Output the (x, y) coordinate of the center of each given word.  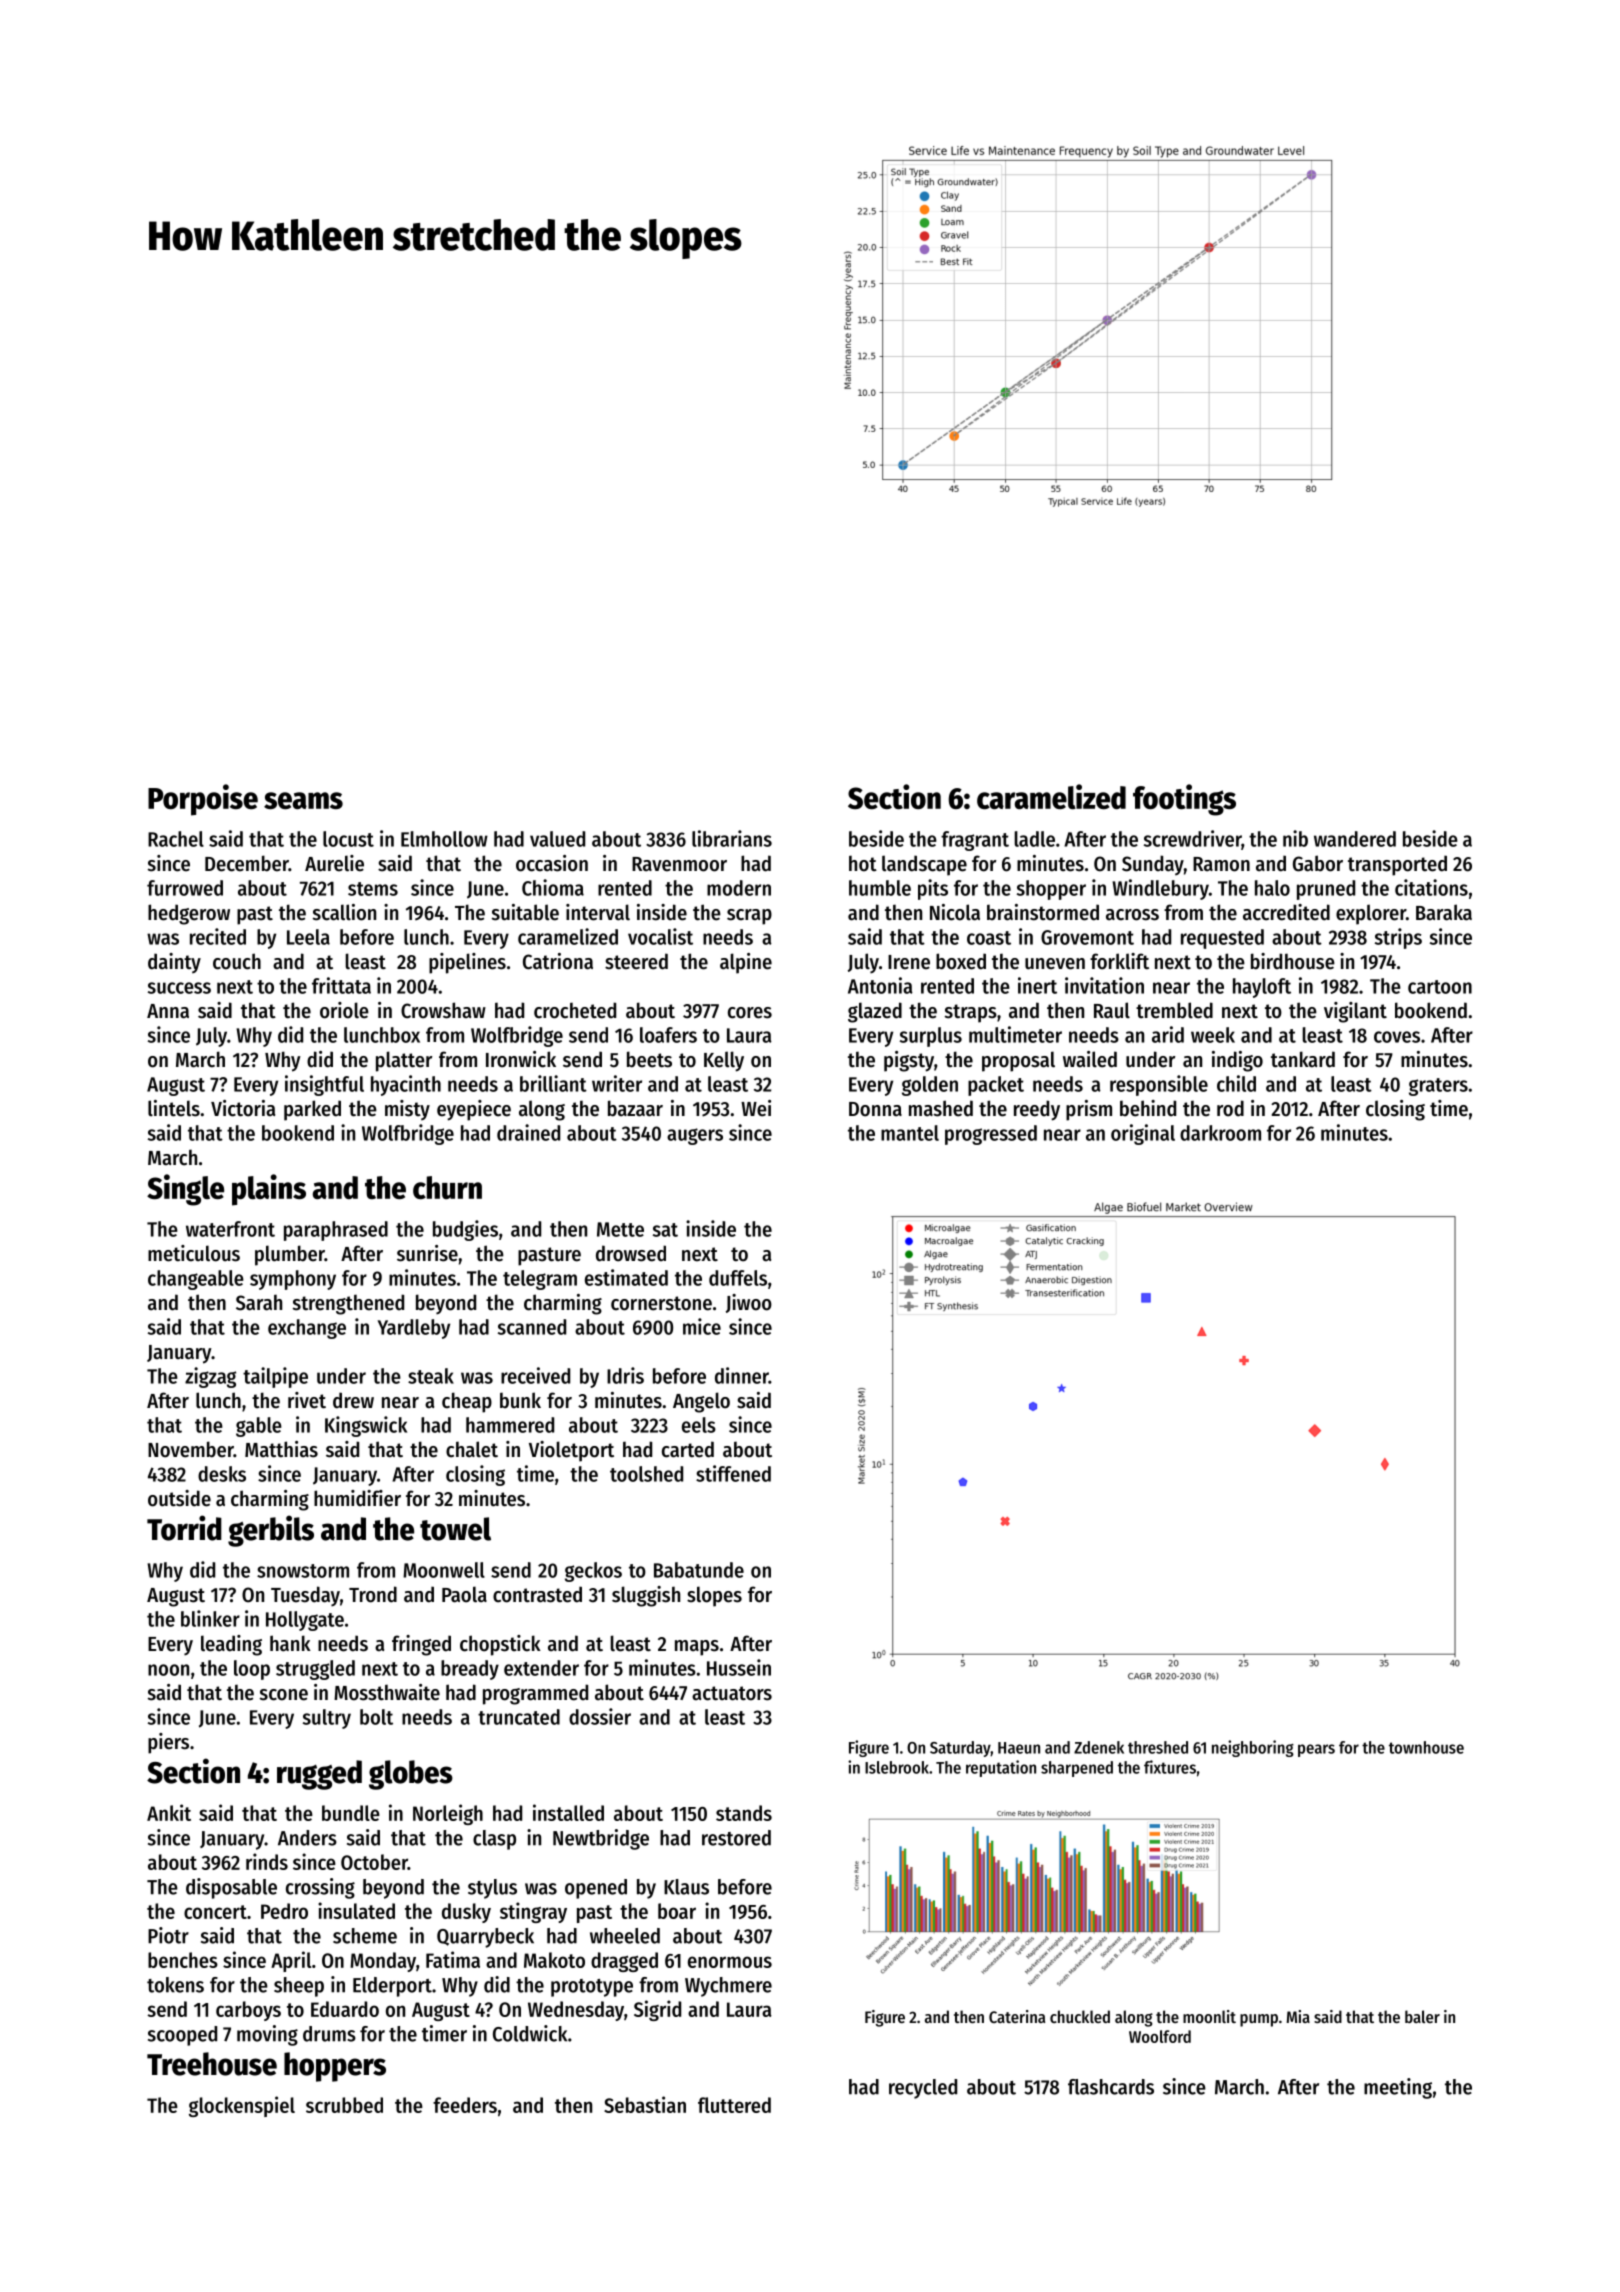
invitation (1104, 985)
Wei (756, 1108)
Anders (307, 1838)
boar (677, 1911)
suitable (525, 912)
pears (1316, 1750)
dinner (742, 1375)
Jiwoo (749, 1303)
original (1143, 1134)
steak (431, 1376)
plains (269, 1190)
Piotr (168, 1935)
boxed (961, 961)
